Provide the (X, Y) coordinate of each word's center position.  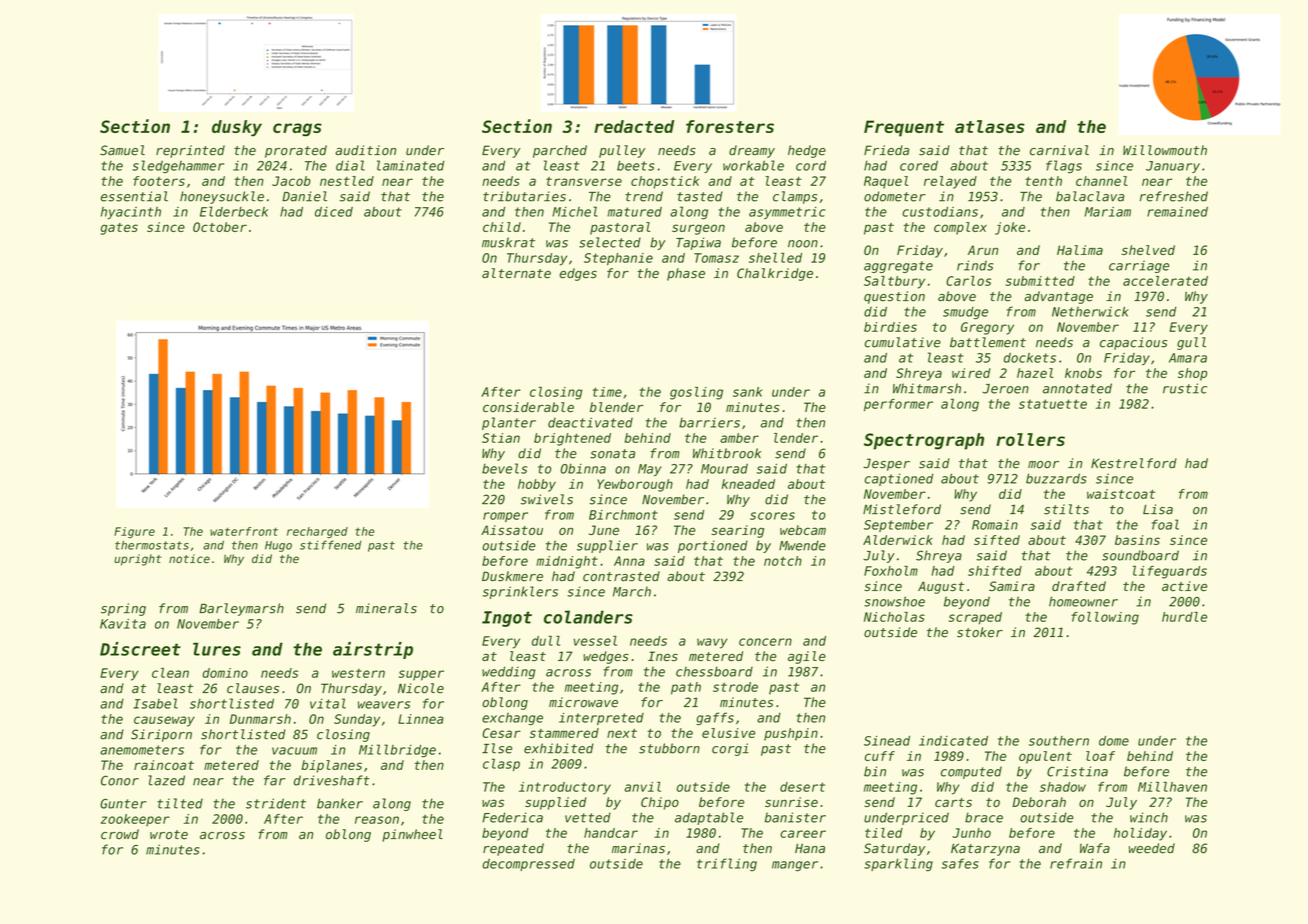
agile (807, 657)
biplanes (331, 766)
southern (1059, 741)
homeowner (1083, 601)
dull (546, 640)
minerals (386, 608)
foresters (730, 126)
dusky (237, 128)
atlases (990, 126)
